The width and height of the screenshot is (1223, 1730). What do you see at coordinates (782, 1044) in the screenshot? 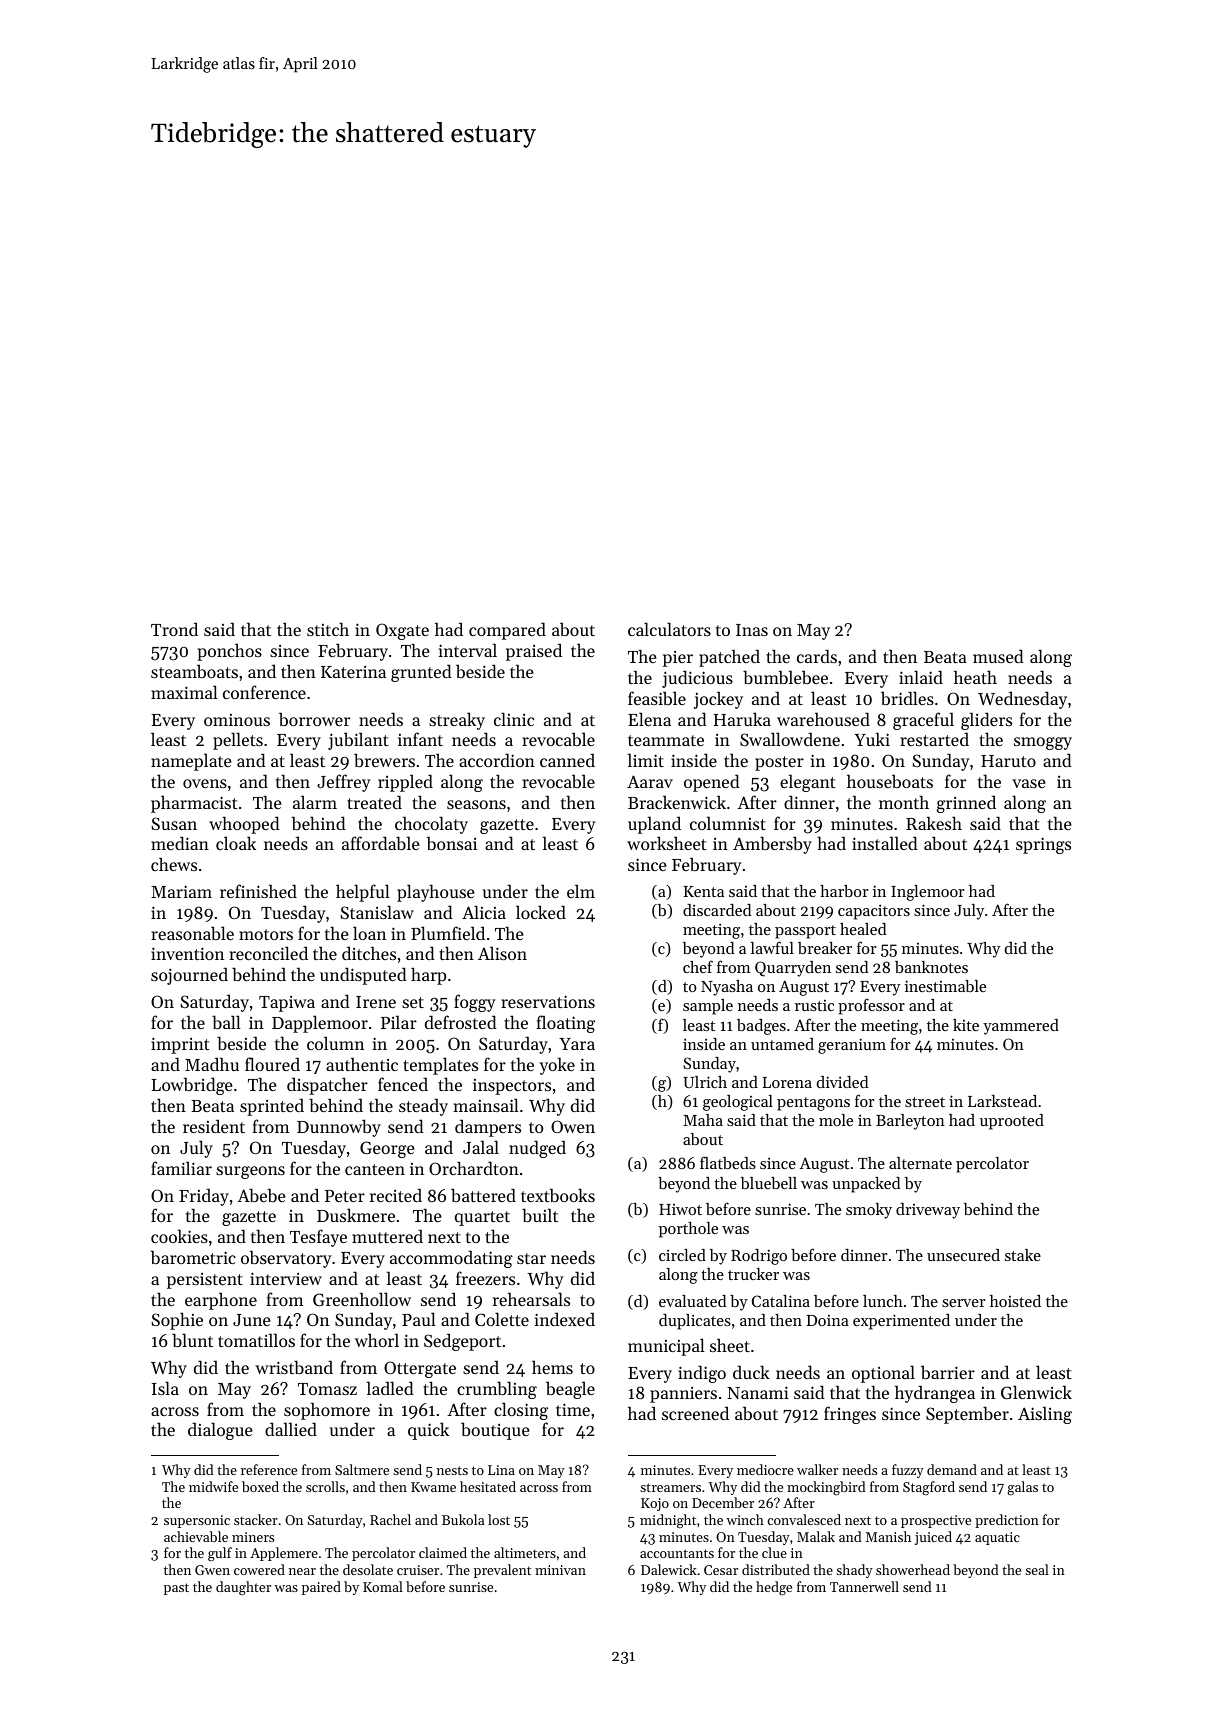
I see `untamed` at bounding box center [782, 1044].
